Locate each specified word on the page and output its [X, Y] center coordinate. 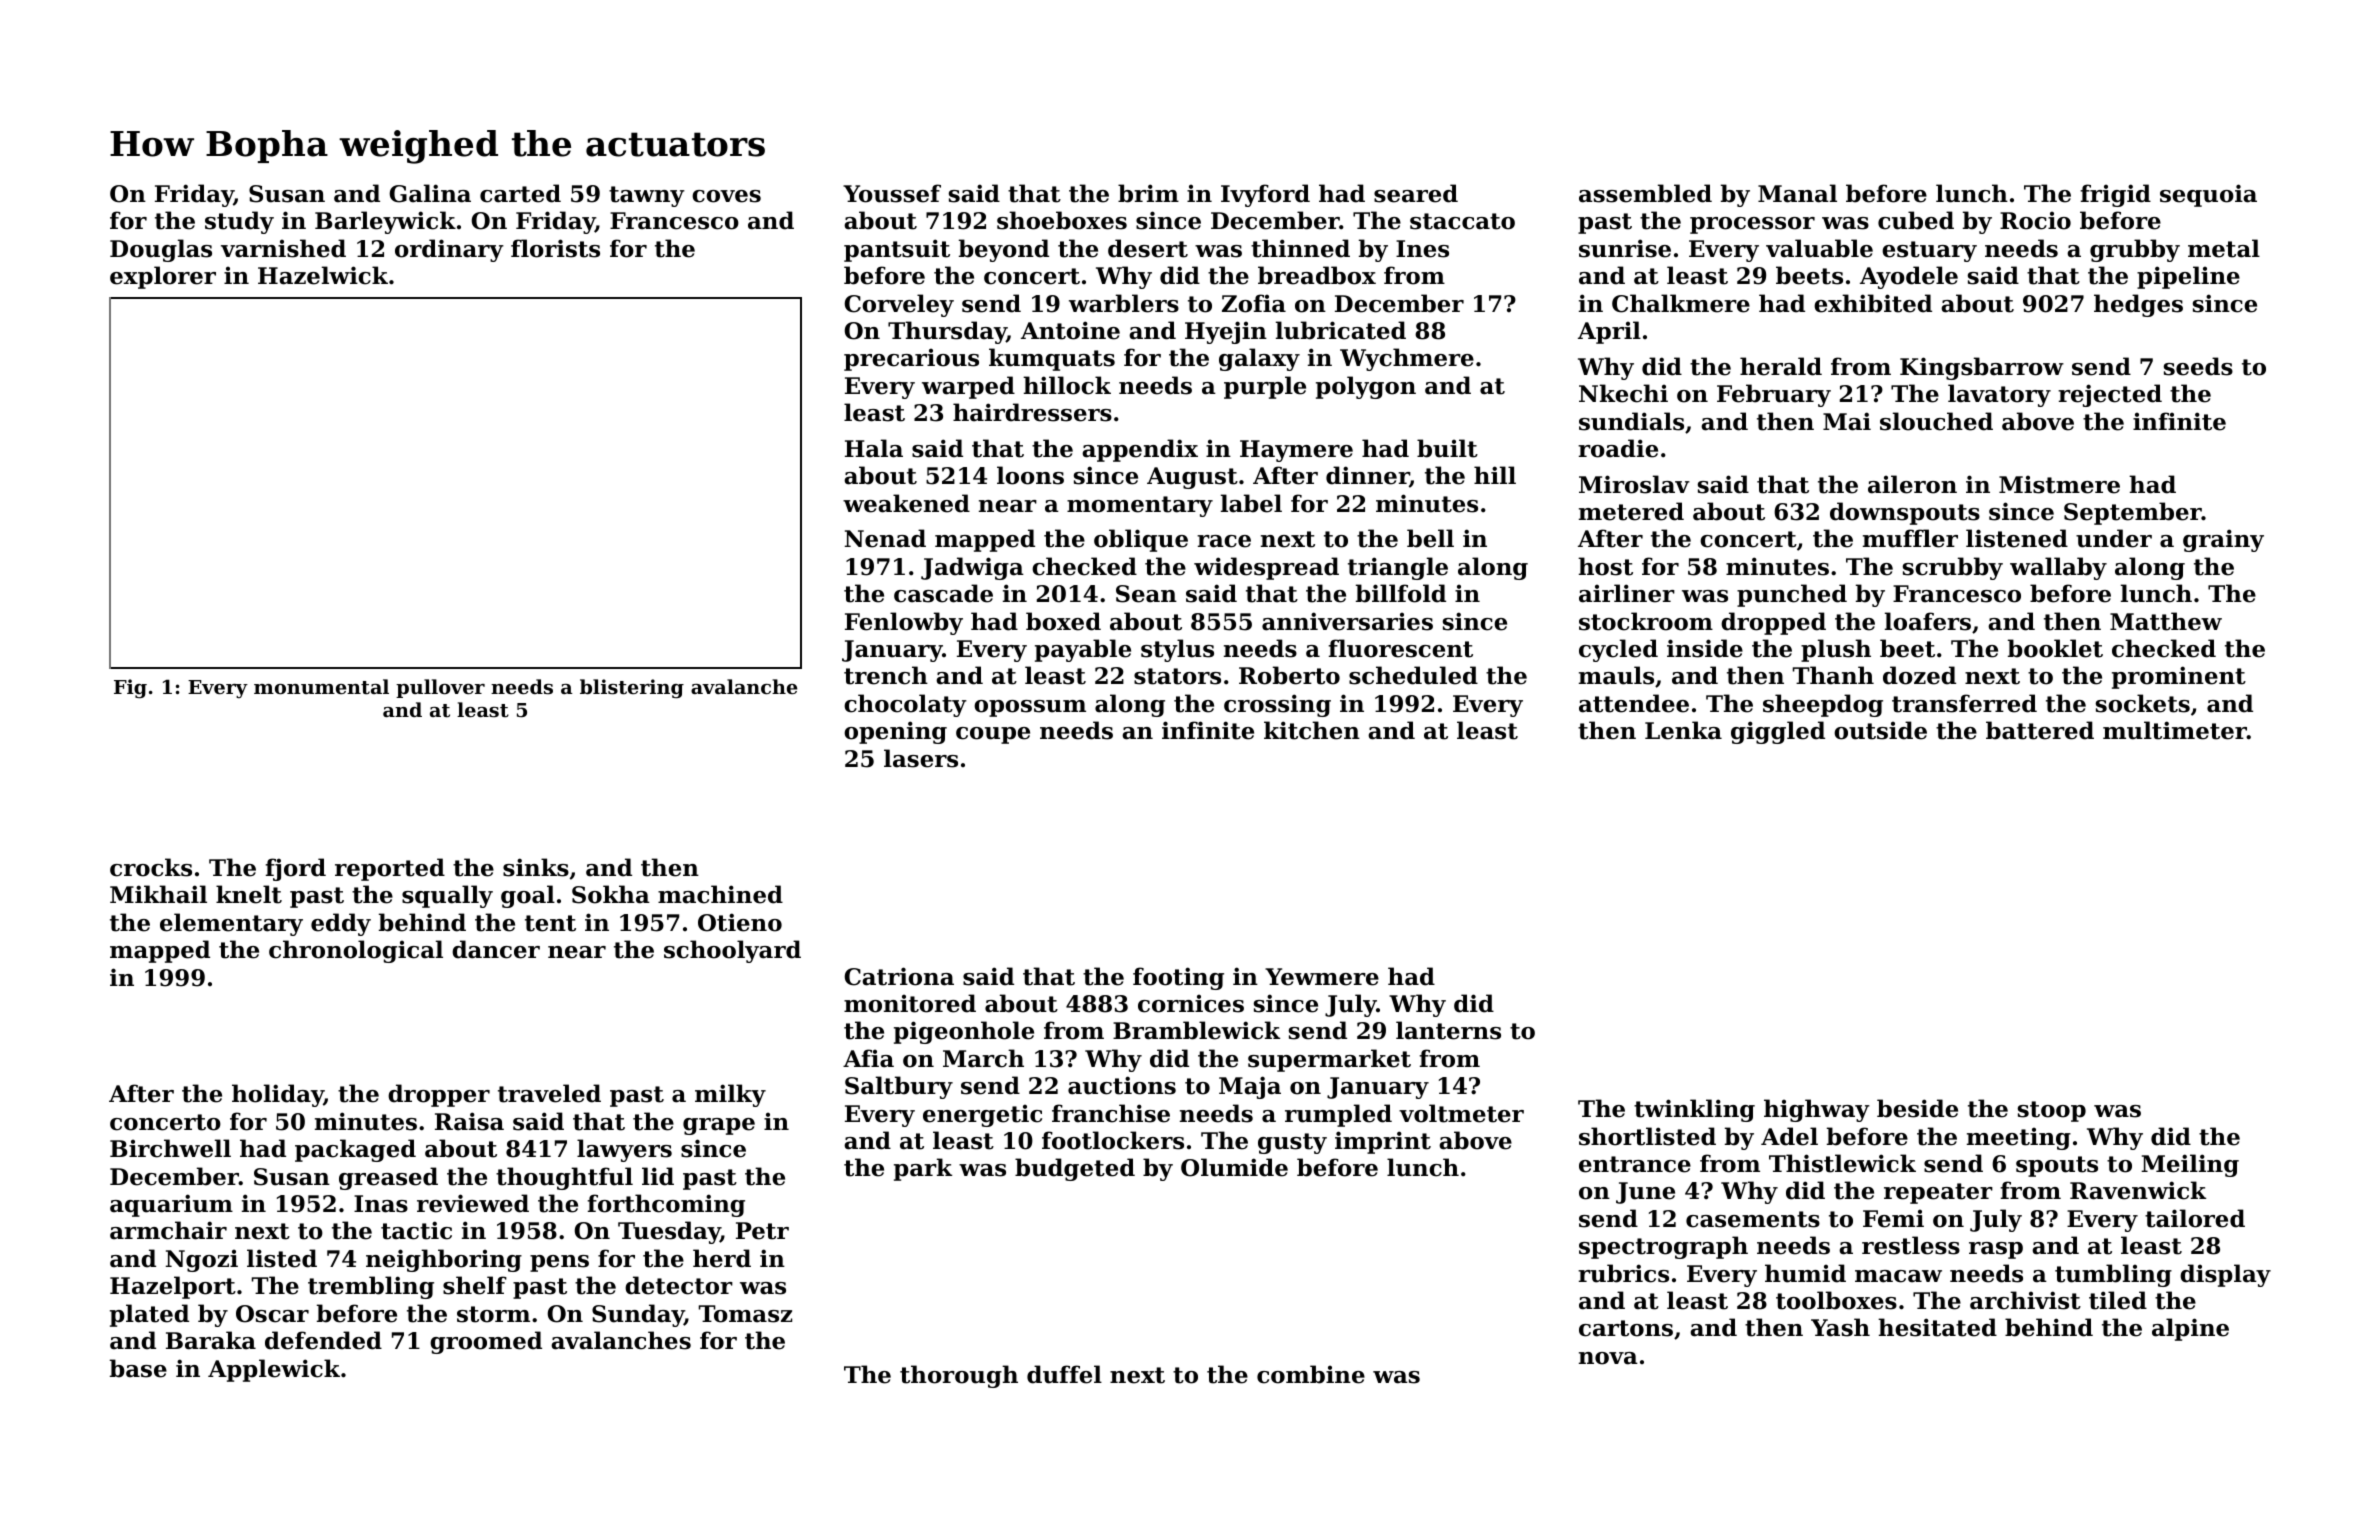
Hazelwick [323, 275]
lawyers [624, 1150]
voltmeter [1461, 1113]
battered [2040, 730]
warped [968, 387]
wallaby [2058, 568]
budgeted [1075, 1169]
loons [1030, 475]
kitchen [1312, 730]
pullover [440, 688]
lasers [921, 758]
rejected [2110, 395]
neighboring [444, 1260]
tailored [2195, 1218]
